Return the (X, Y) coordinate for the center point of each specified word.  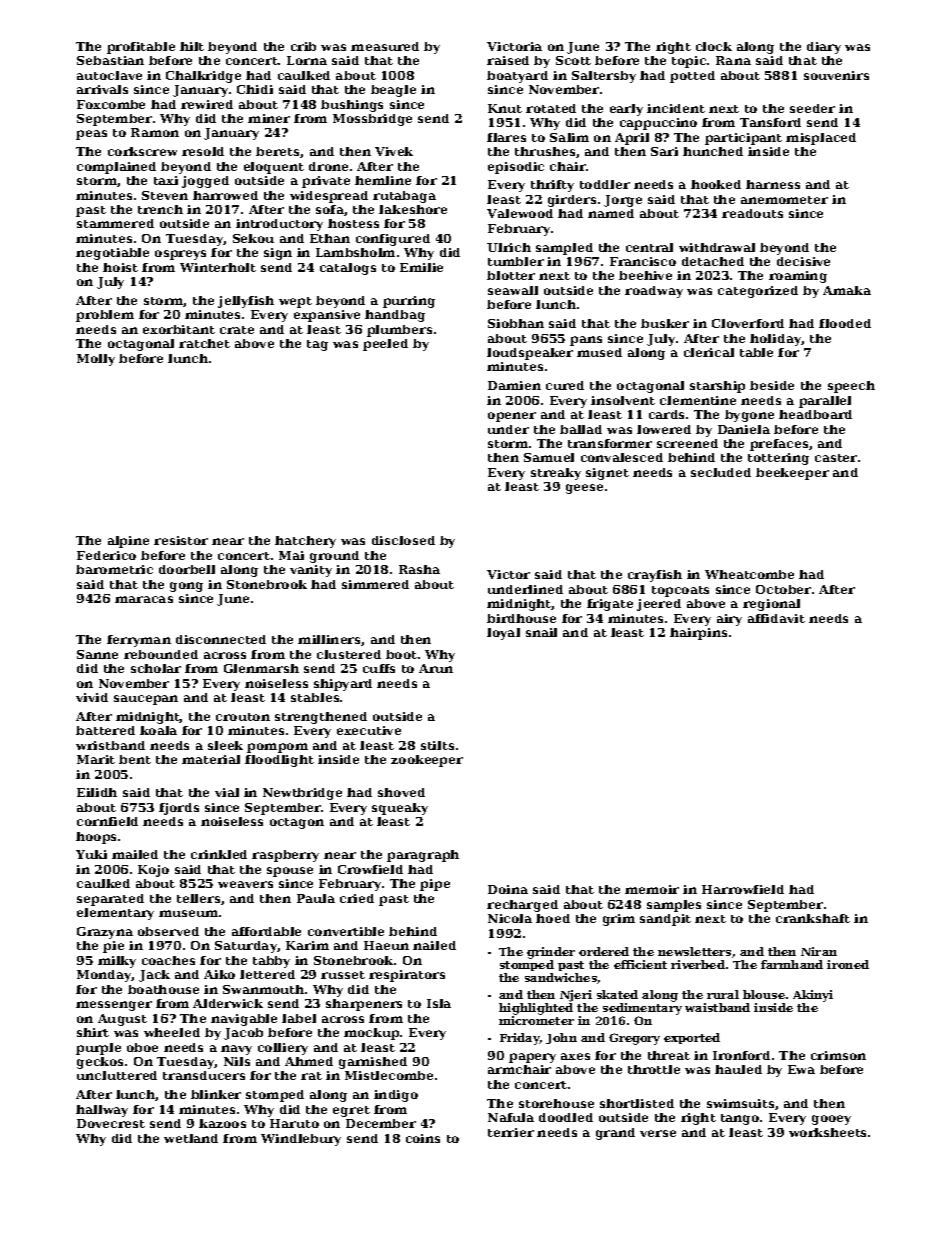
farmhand (792, 964)
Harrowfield (743, 889)
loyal (503, 634)
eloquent (274, 168)
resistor (181, 540)
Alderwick (228, 1003)
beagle (393, 91)
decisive (803, 261)
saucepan (146, 700)
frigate (610, 605)
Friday (520, 1039)
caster (836, 458)
